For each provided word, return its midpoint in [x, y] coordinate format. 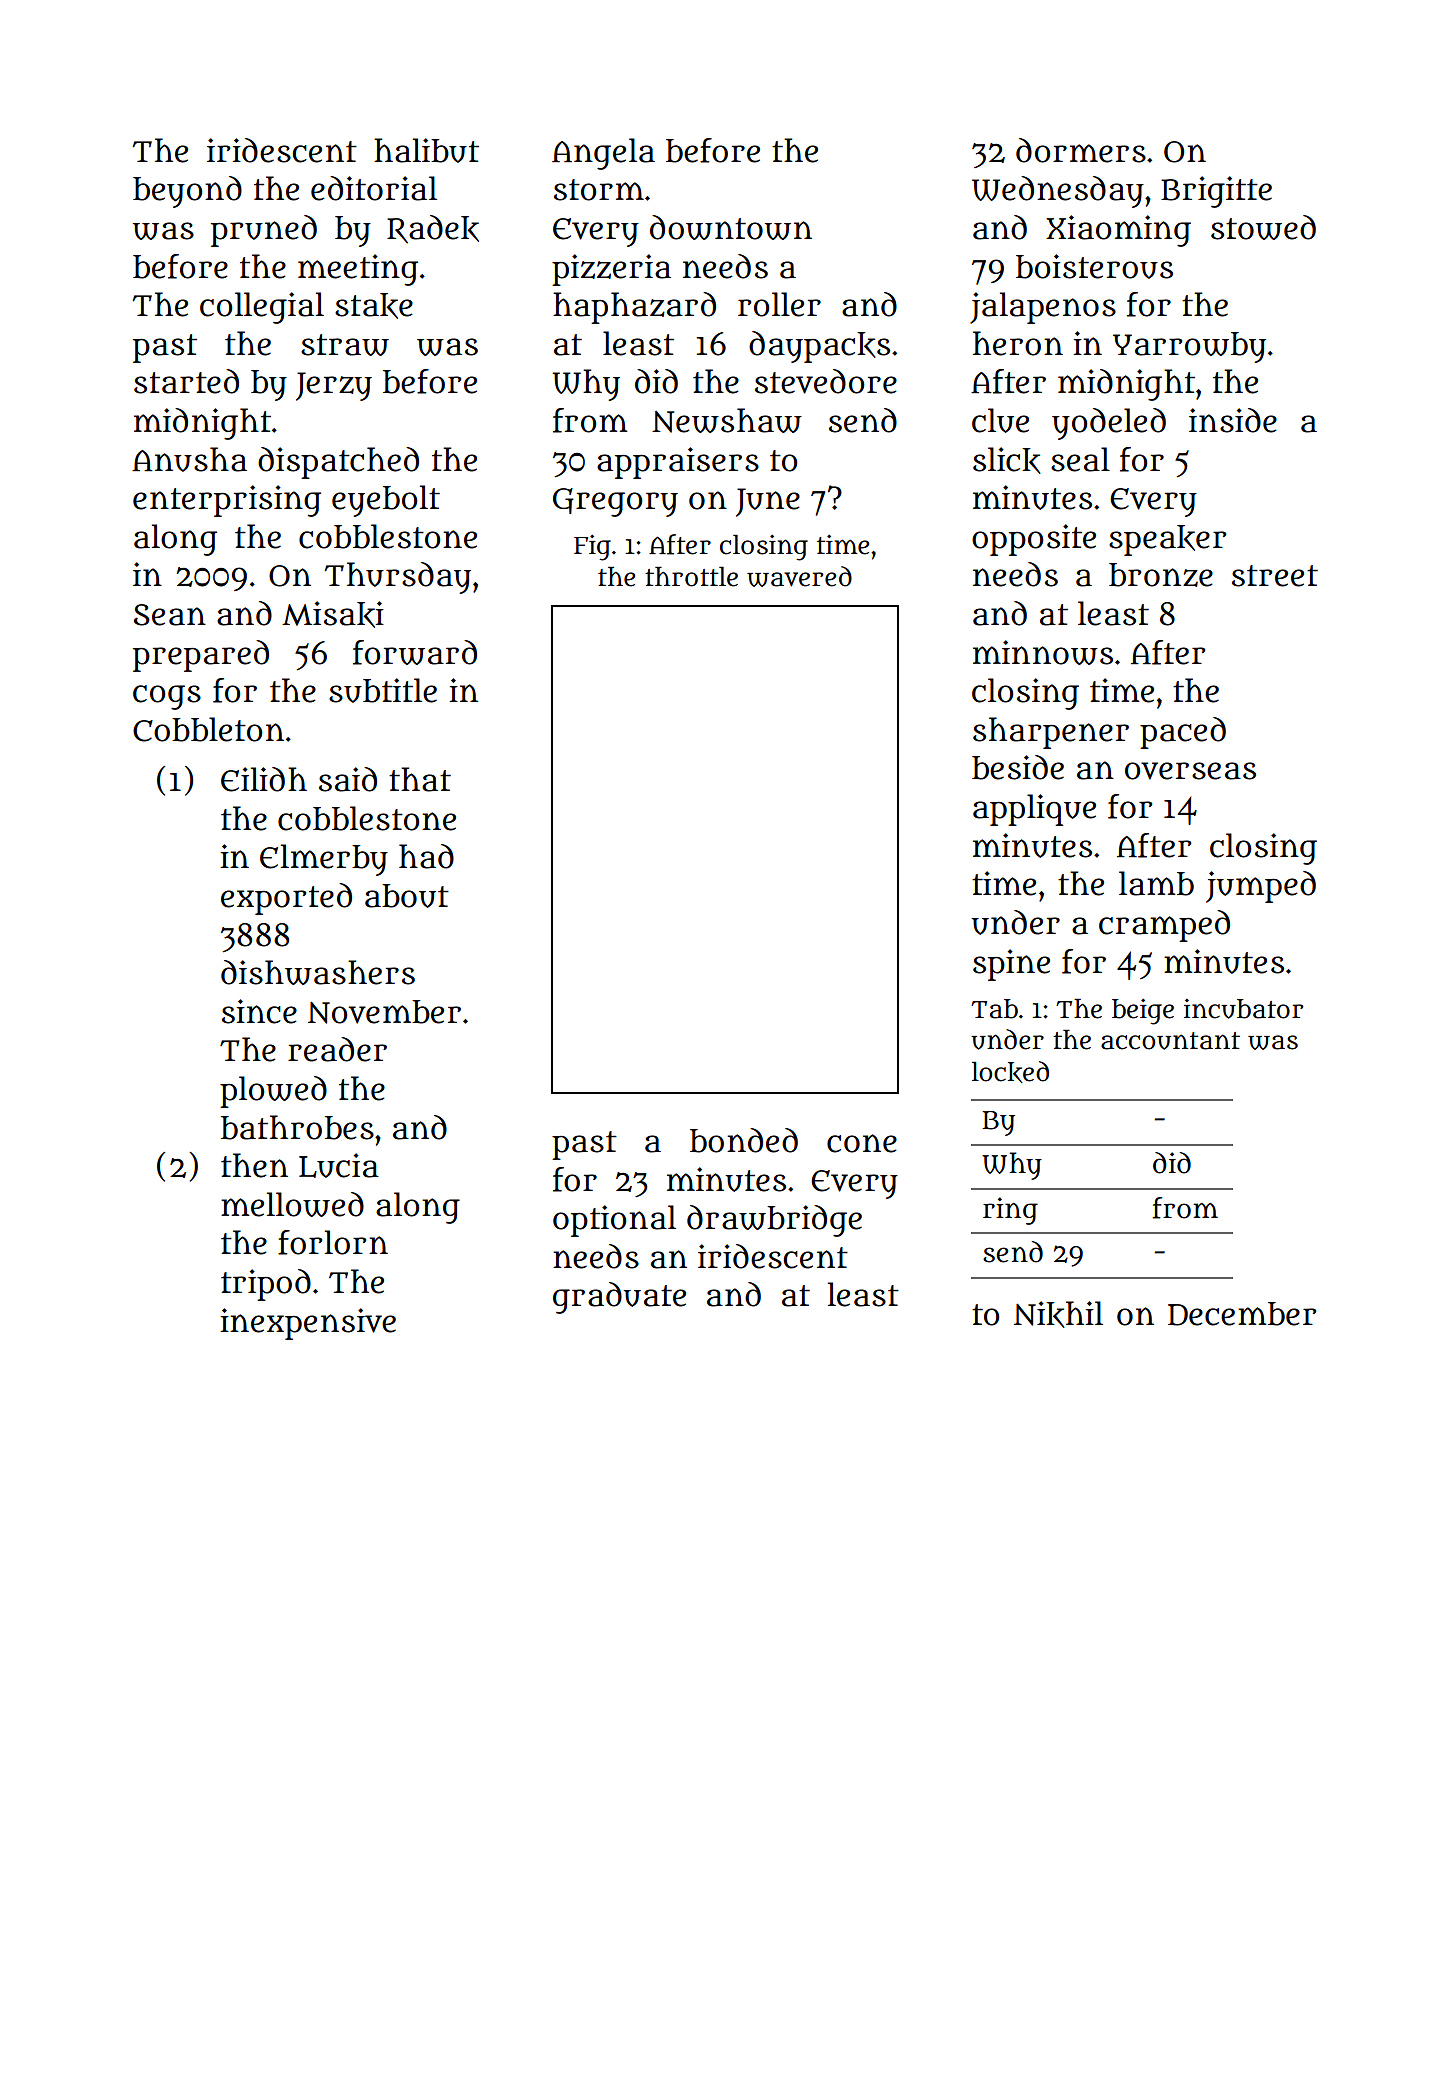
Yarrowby [1189, 347]
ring [1010, 1211]
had [426, 856]
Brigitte [1216, 192]
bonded [744, 1140]
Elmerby [324, 860]
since [259, 1011]
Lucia [339, 1165]
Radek [433, 229]
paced [1183, 733]
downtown [731, 227]
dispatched [338, 463]
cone [862, 1143]
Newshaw [727, 420]
